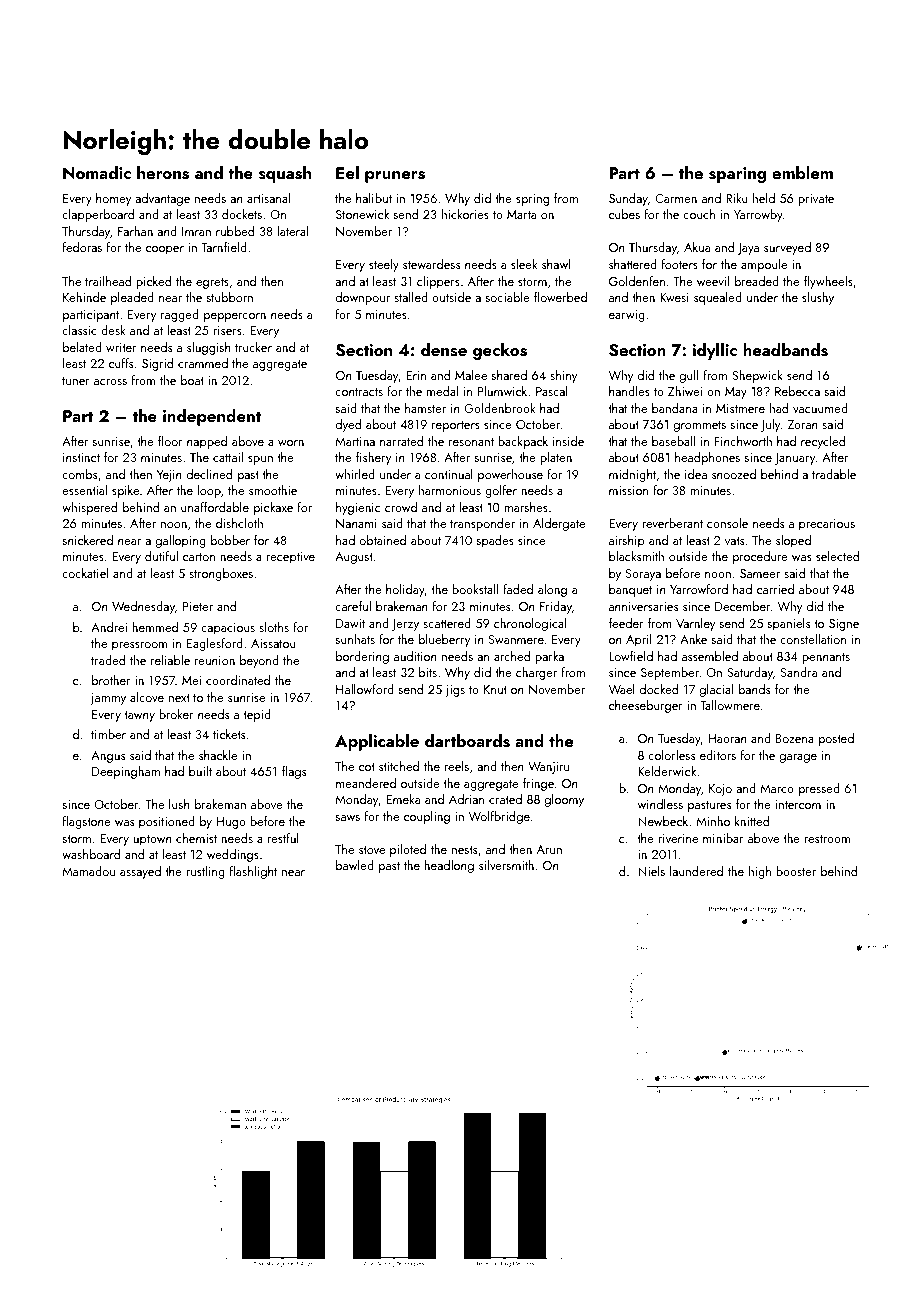 The height and width of the document is (1308, 924). I want to click on squash, so click(285, 174).
